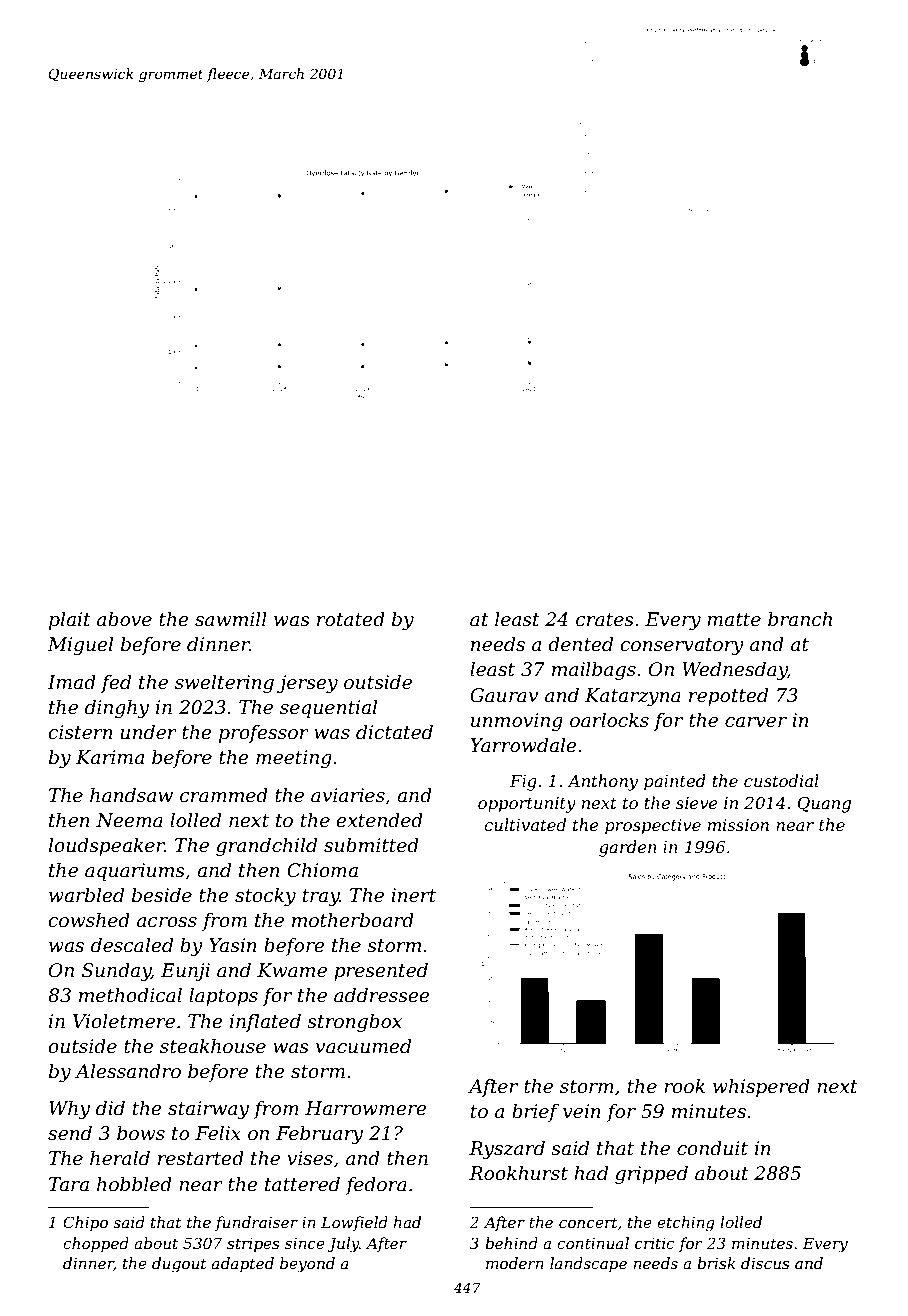  Describe the element at coordinates (243, 1264) in the document. I see `adapted` at that location.
